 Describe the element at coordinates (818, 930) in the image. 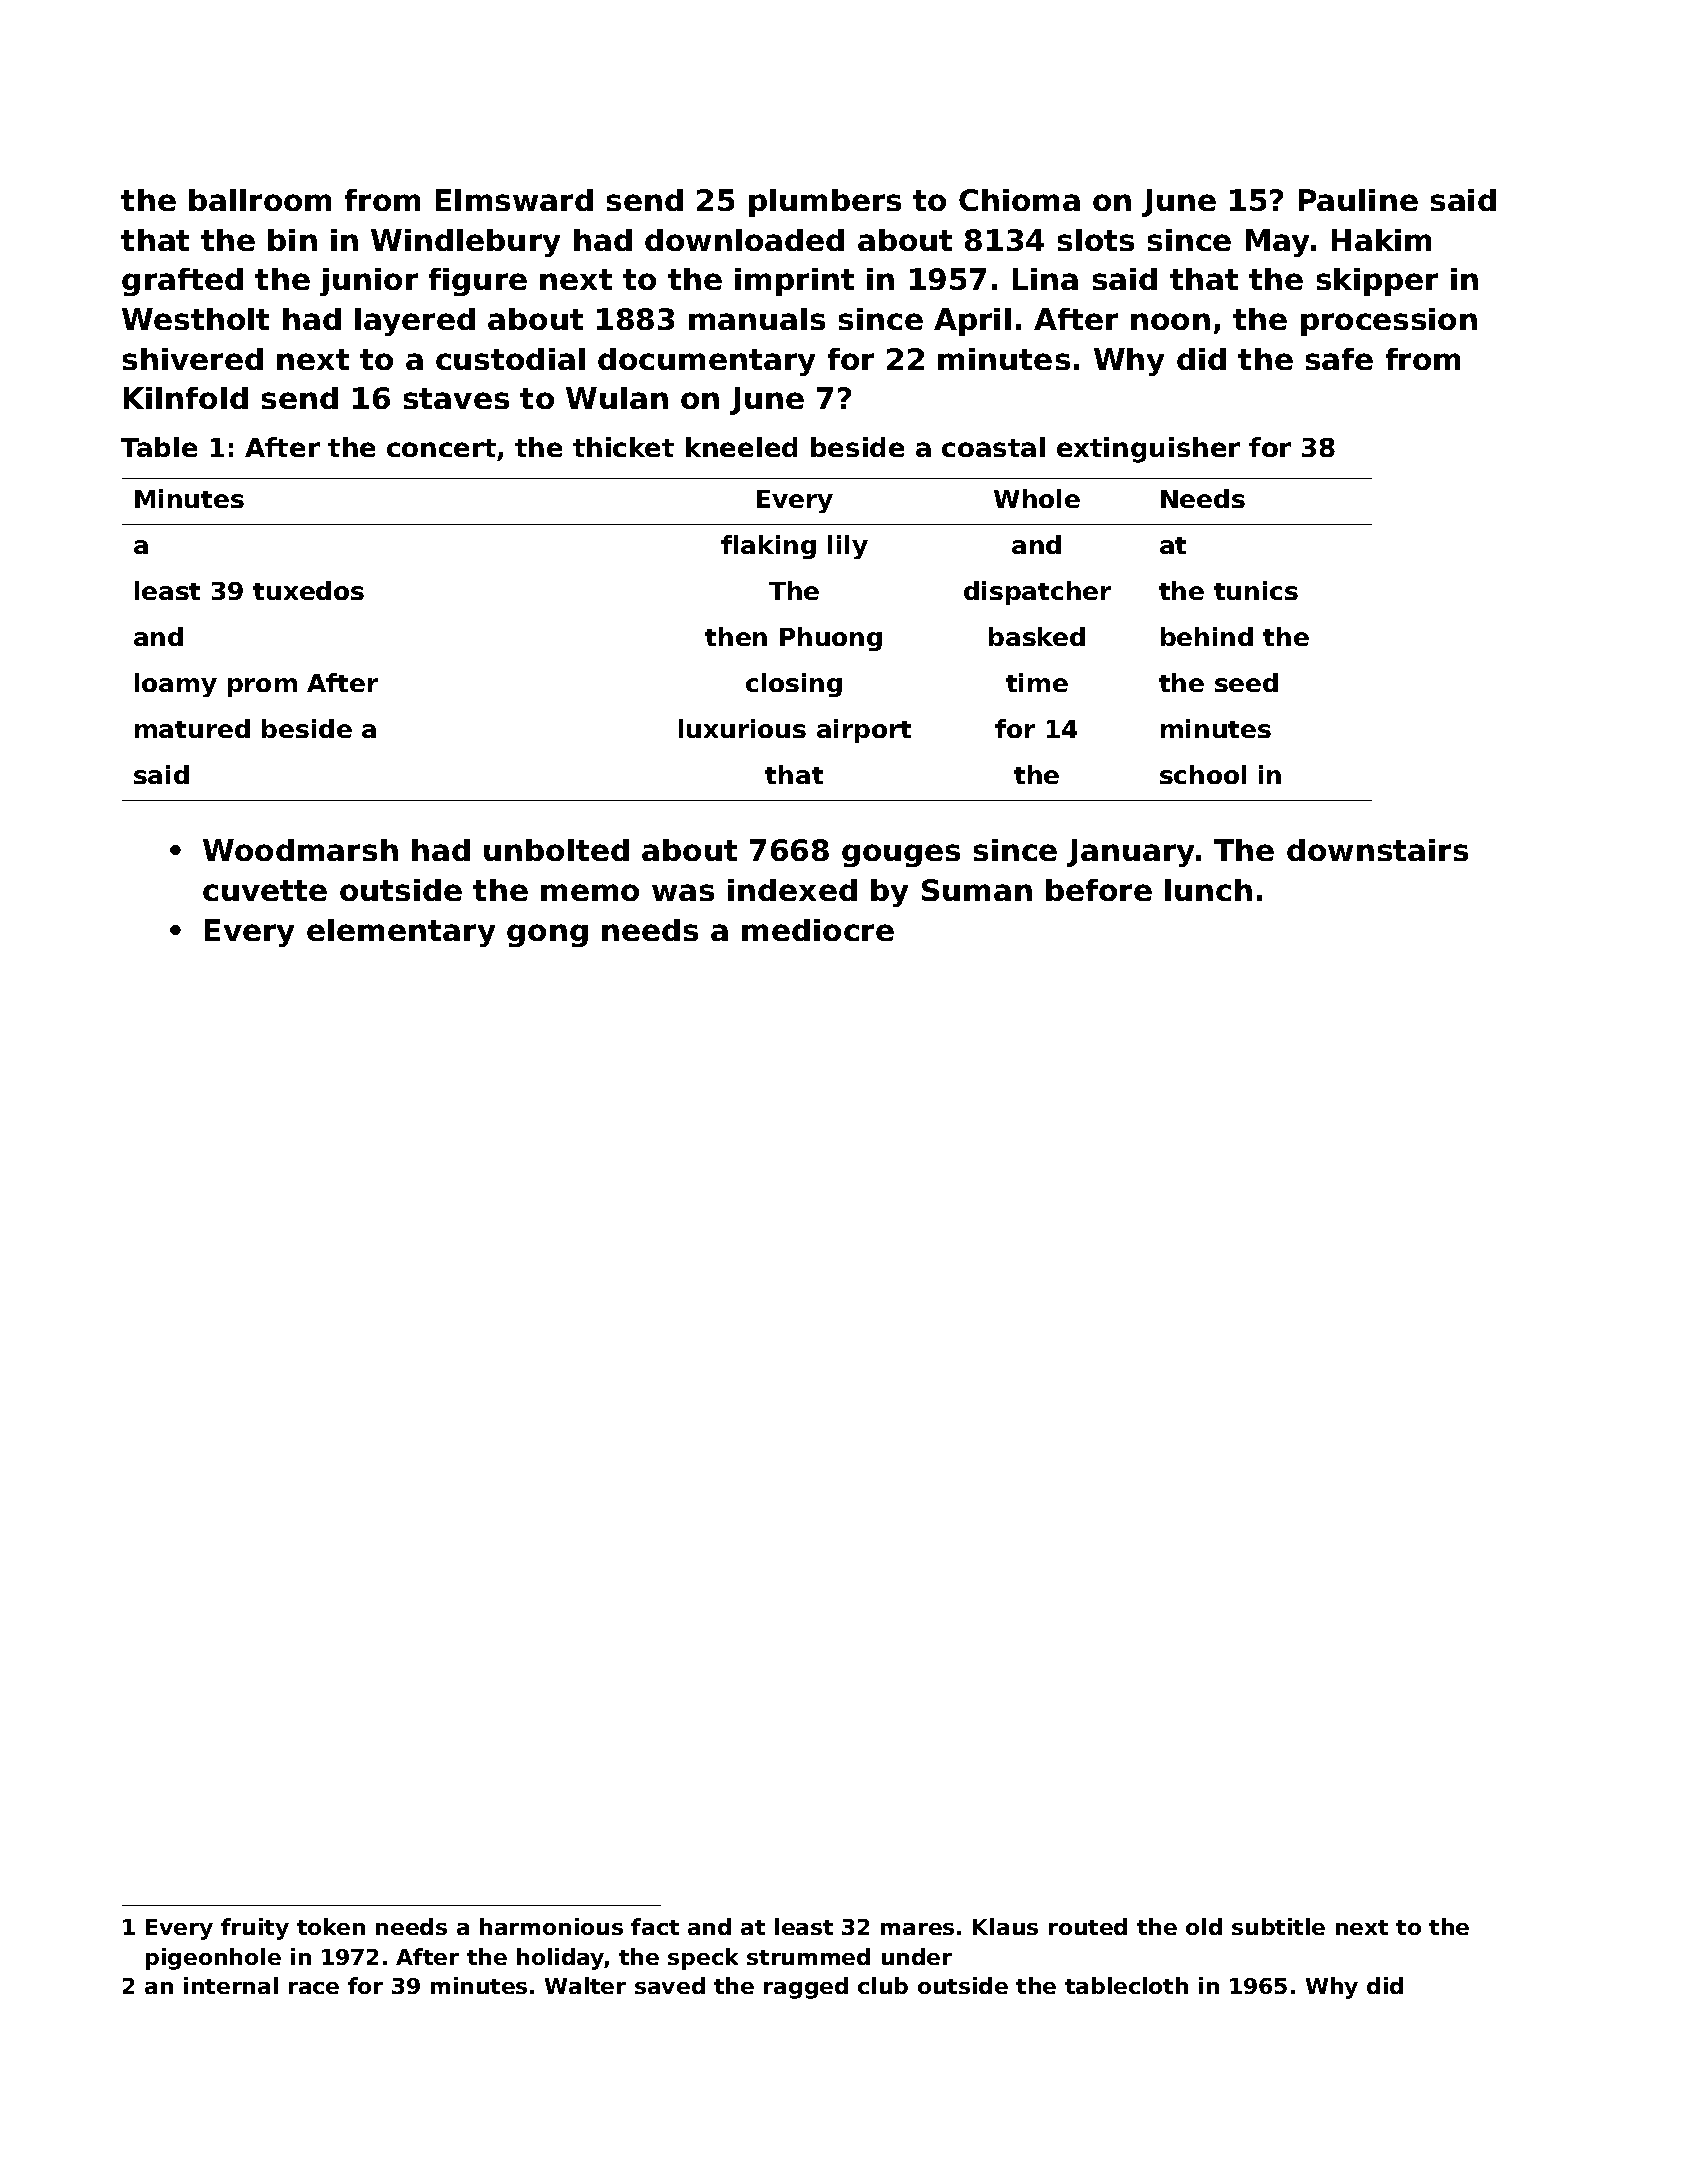

I see `mediocre` at that location.
